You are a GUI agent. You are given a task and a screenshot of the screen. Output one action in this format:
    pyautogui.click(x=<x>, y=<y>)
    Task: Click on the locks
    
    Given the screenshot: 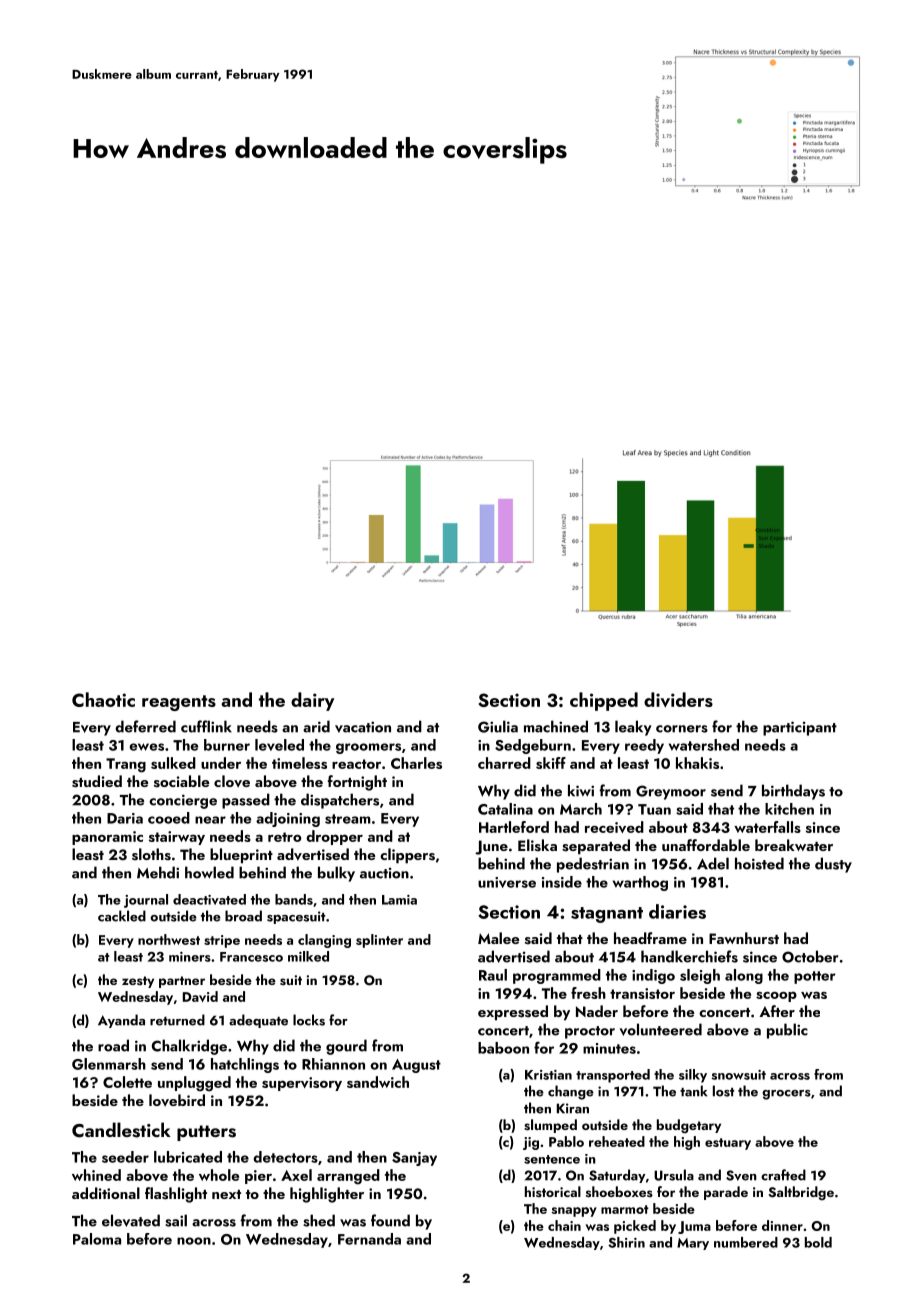 What is the action you would take?
    pyautogui.click(x=309, y=1020)
